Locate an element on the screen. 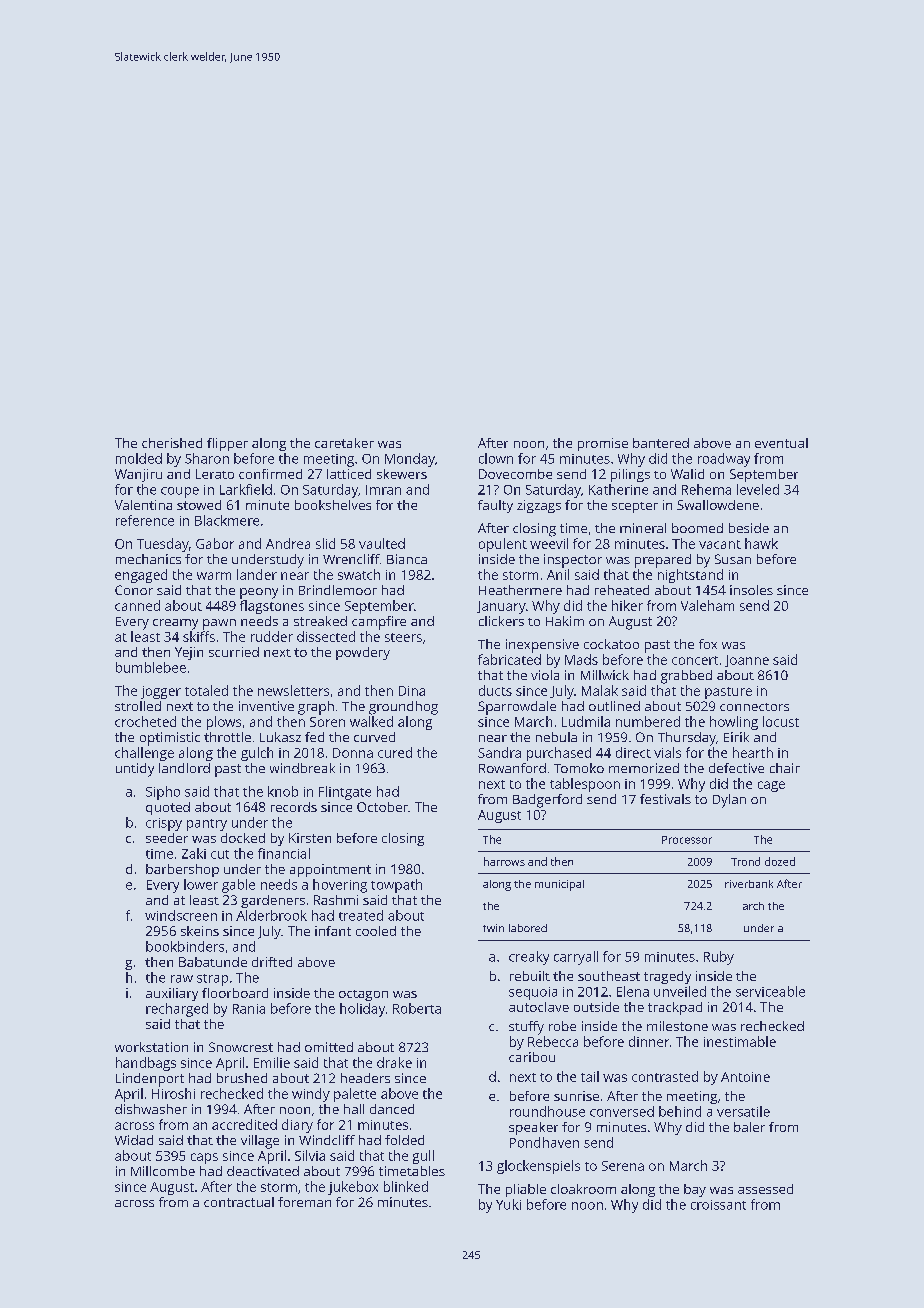  sequoia is located at coordinates (533, 993).
